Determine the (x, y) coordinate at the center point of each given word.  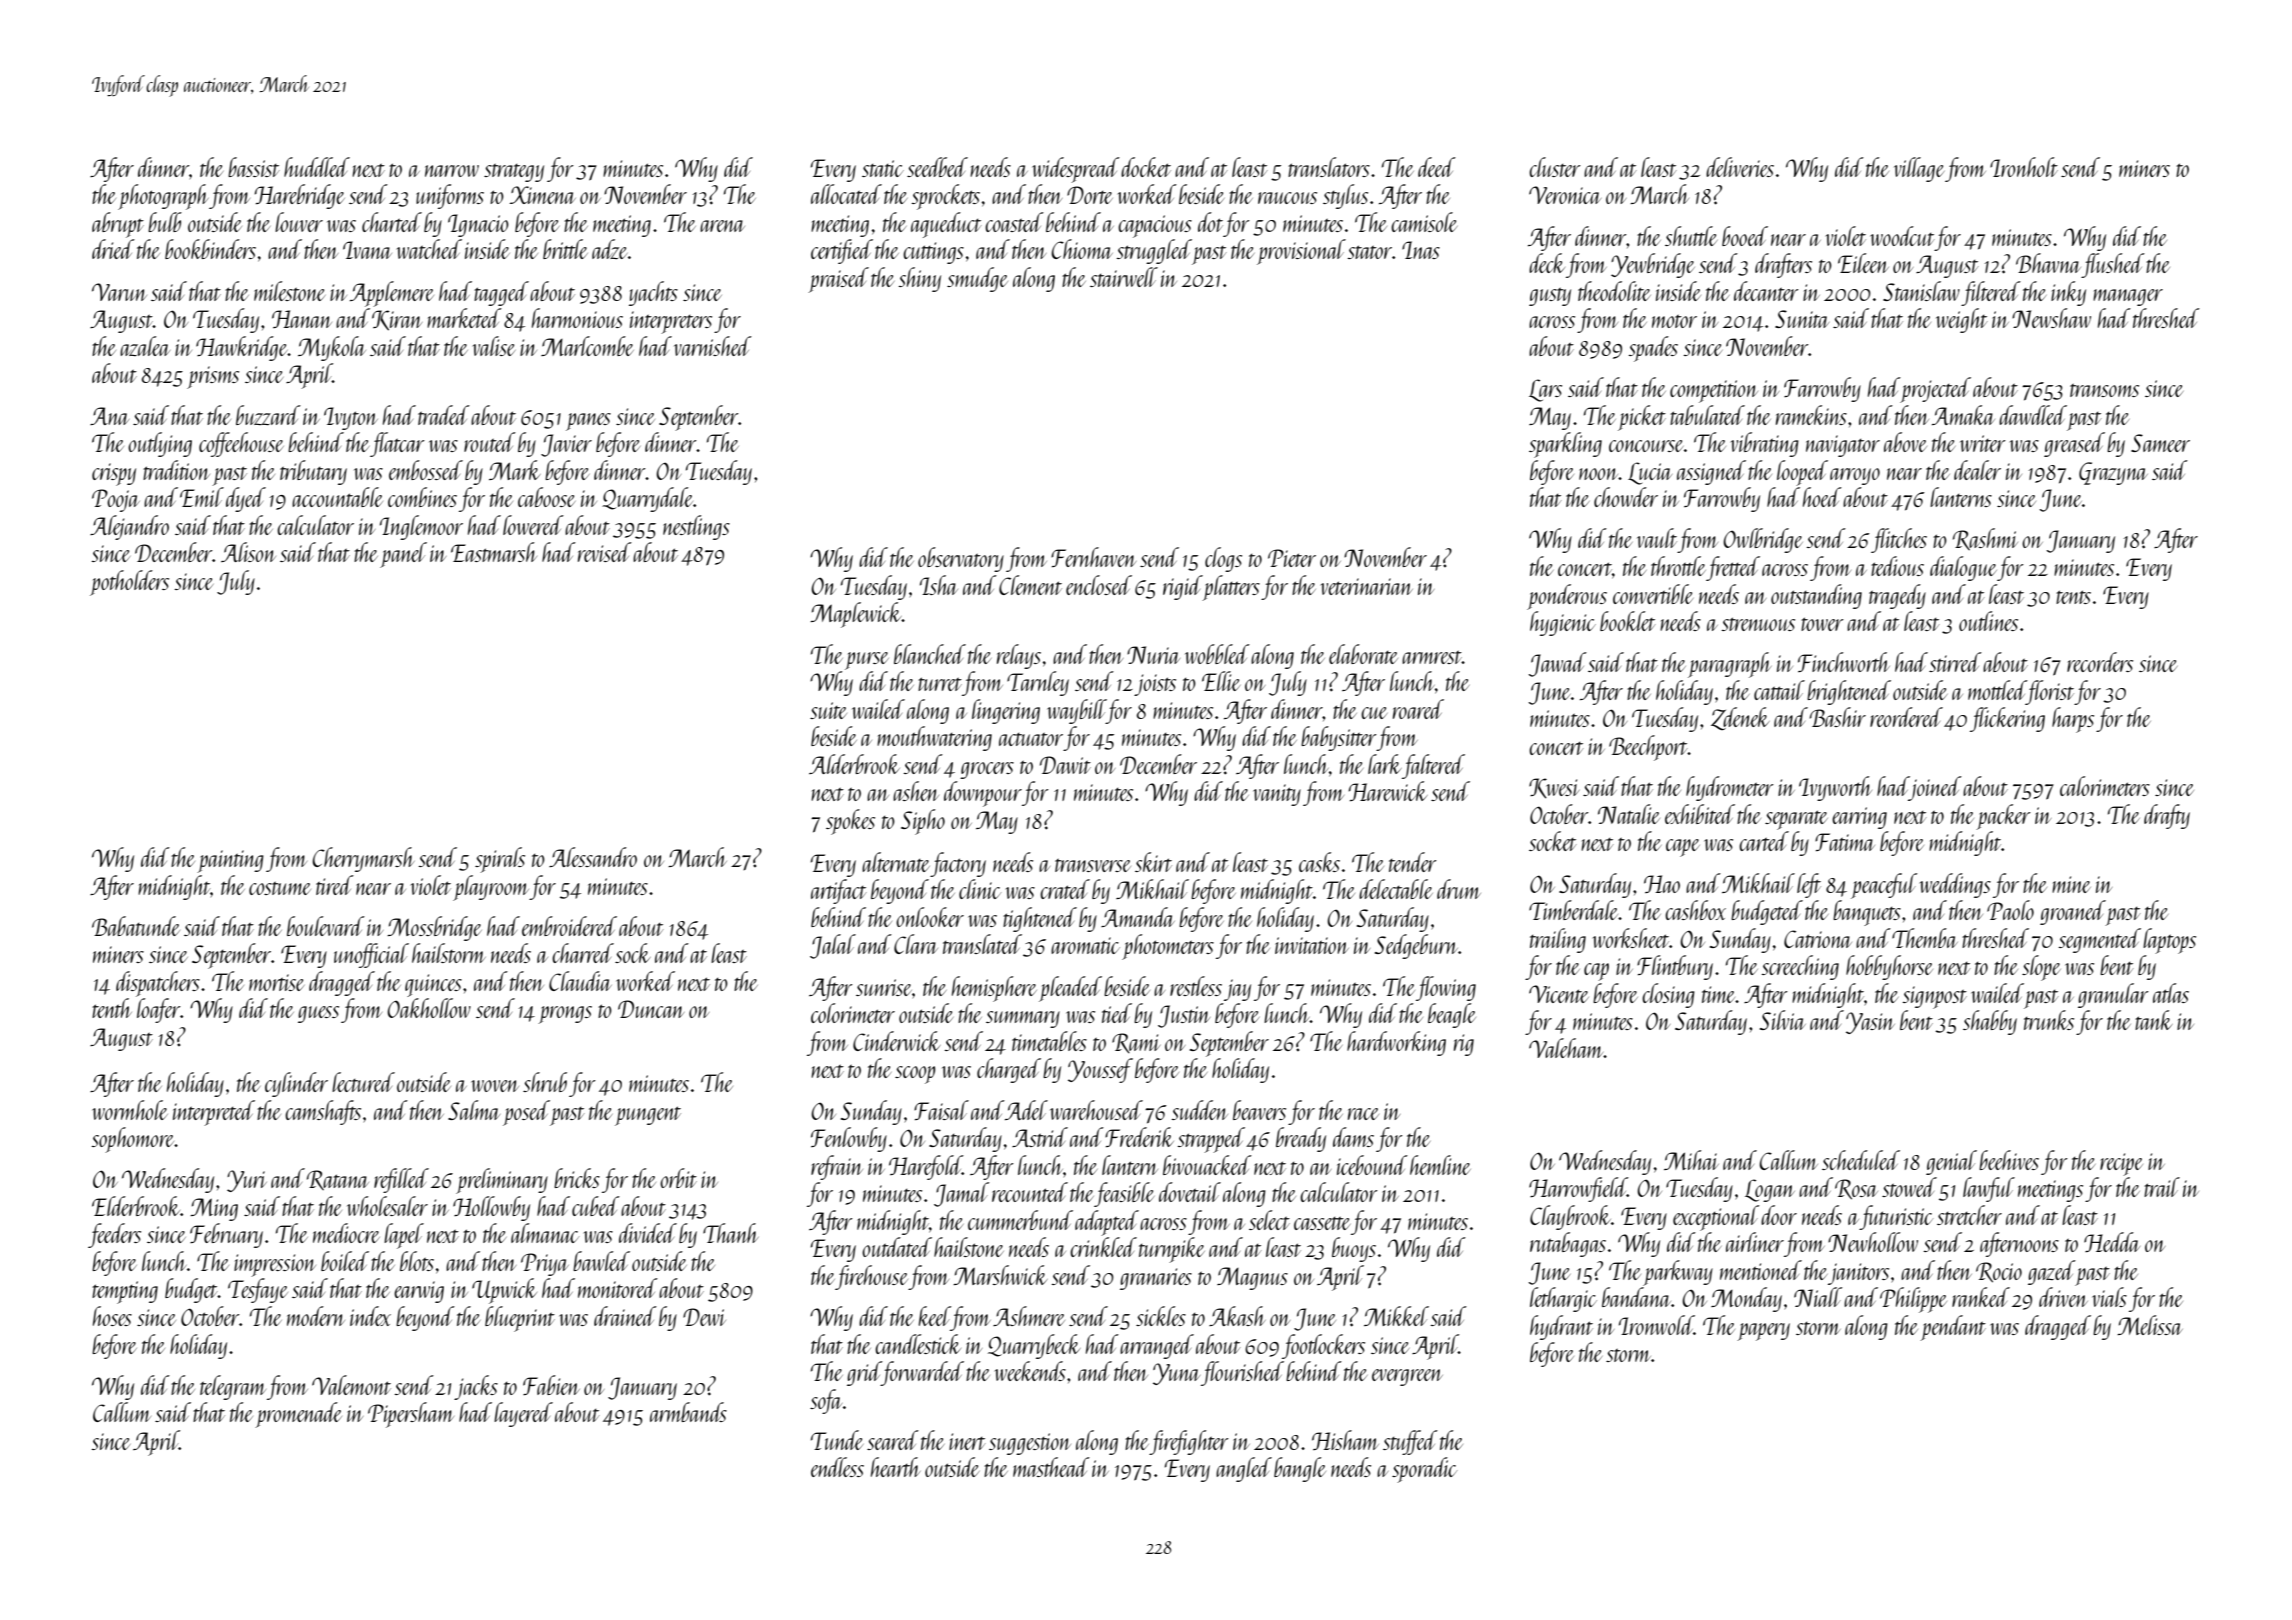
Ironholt (2024, 167)
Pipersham (411, 1415)
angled (1244, 1469)
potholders (129, 583)
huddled (317, 167)
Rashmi (1985, 539)
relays (1019, 656)
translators (1329, 167)
